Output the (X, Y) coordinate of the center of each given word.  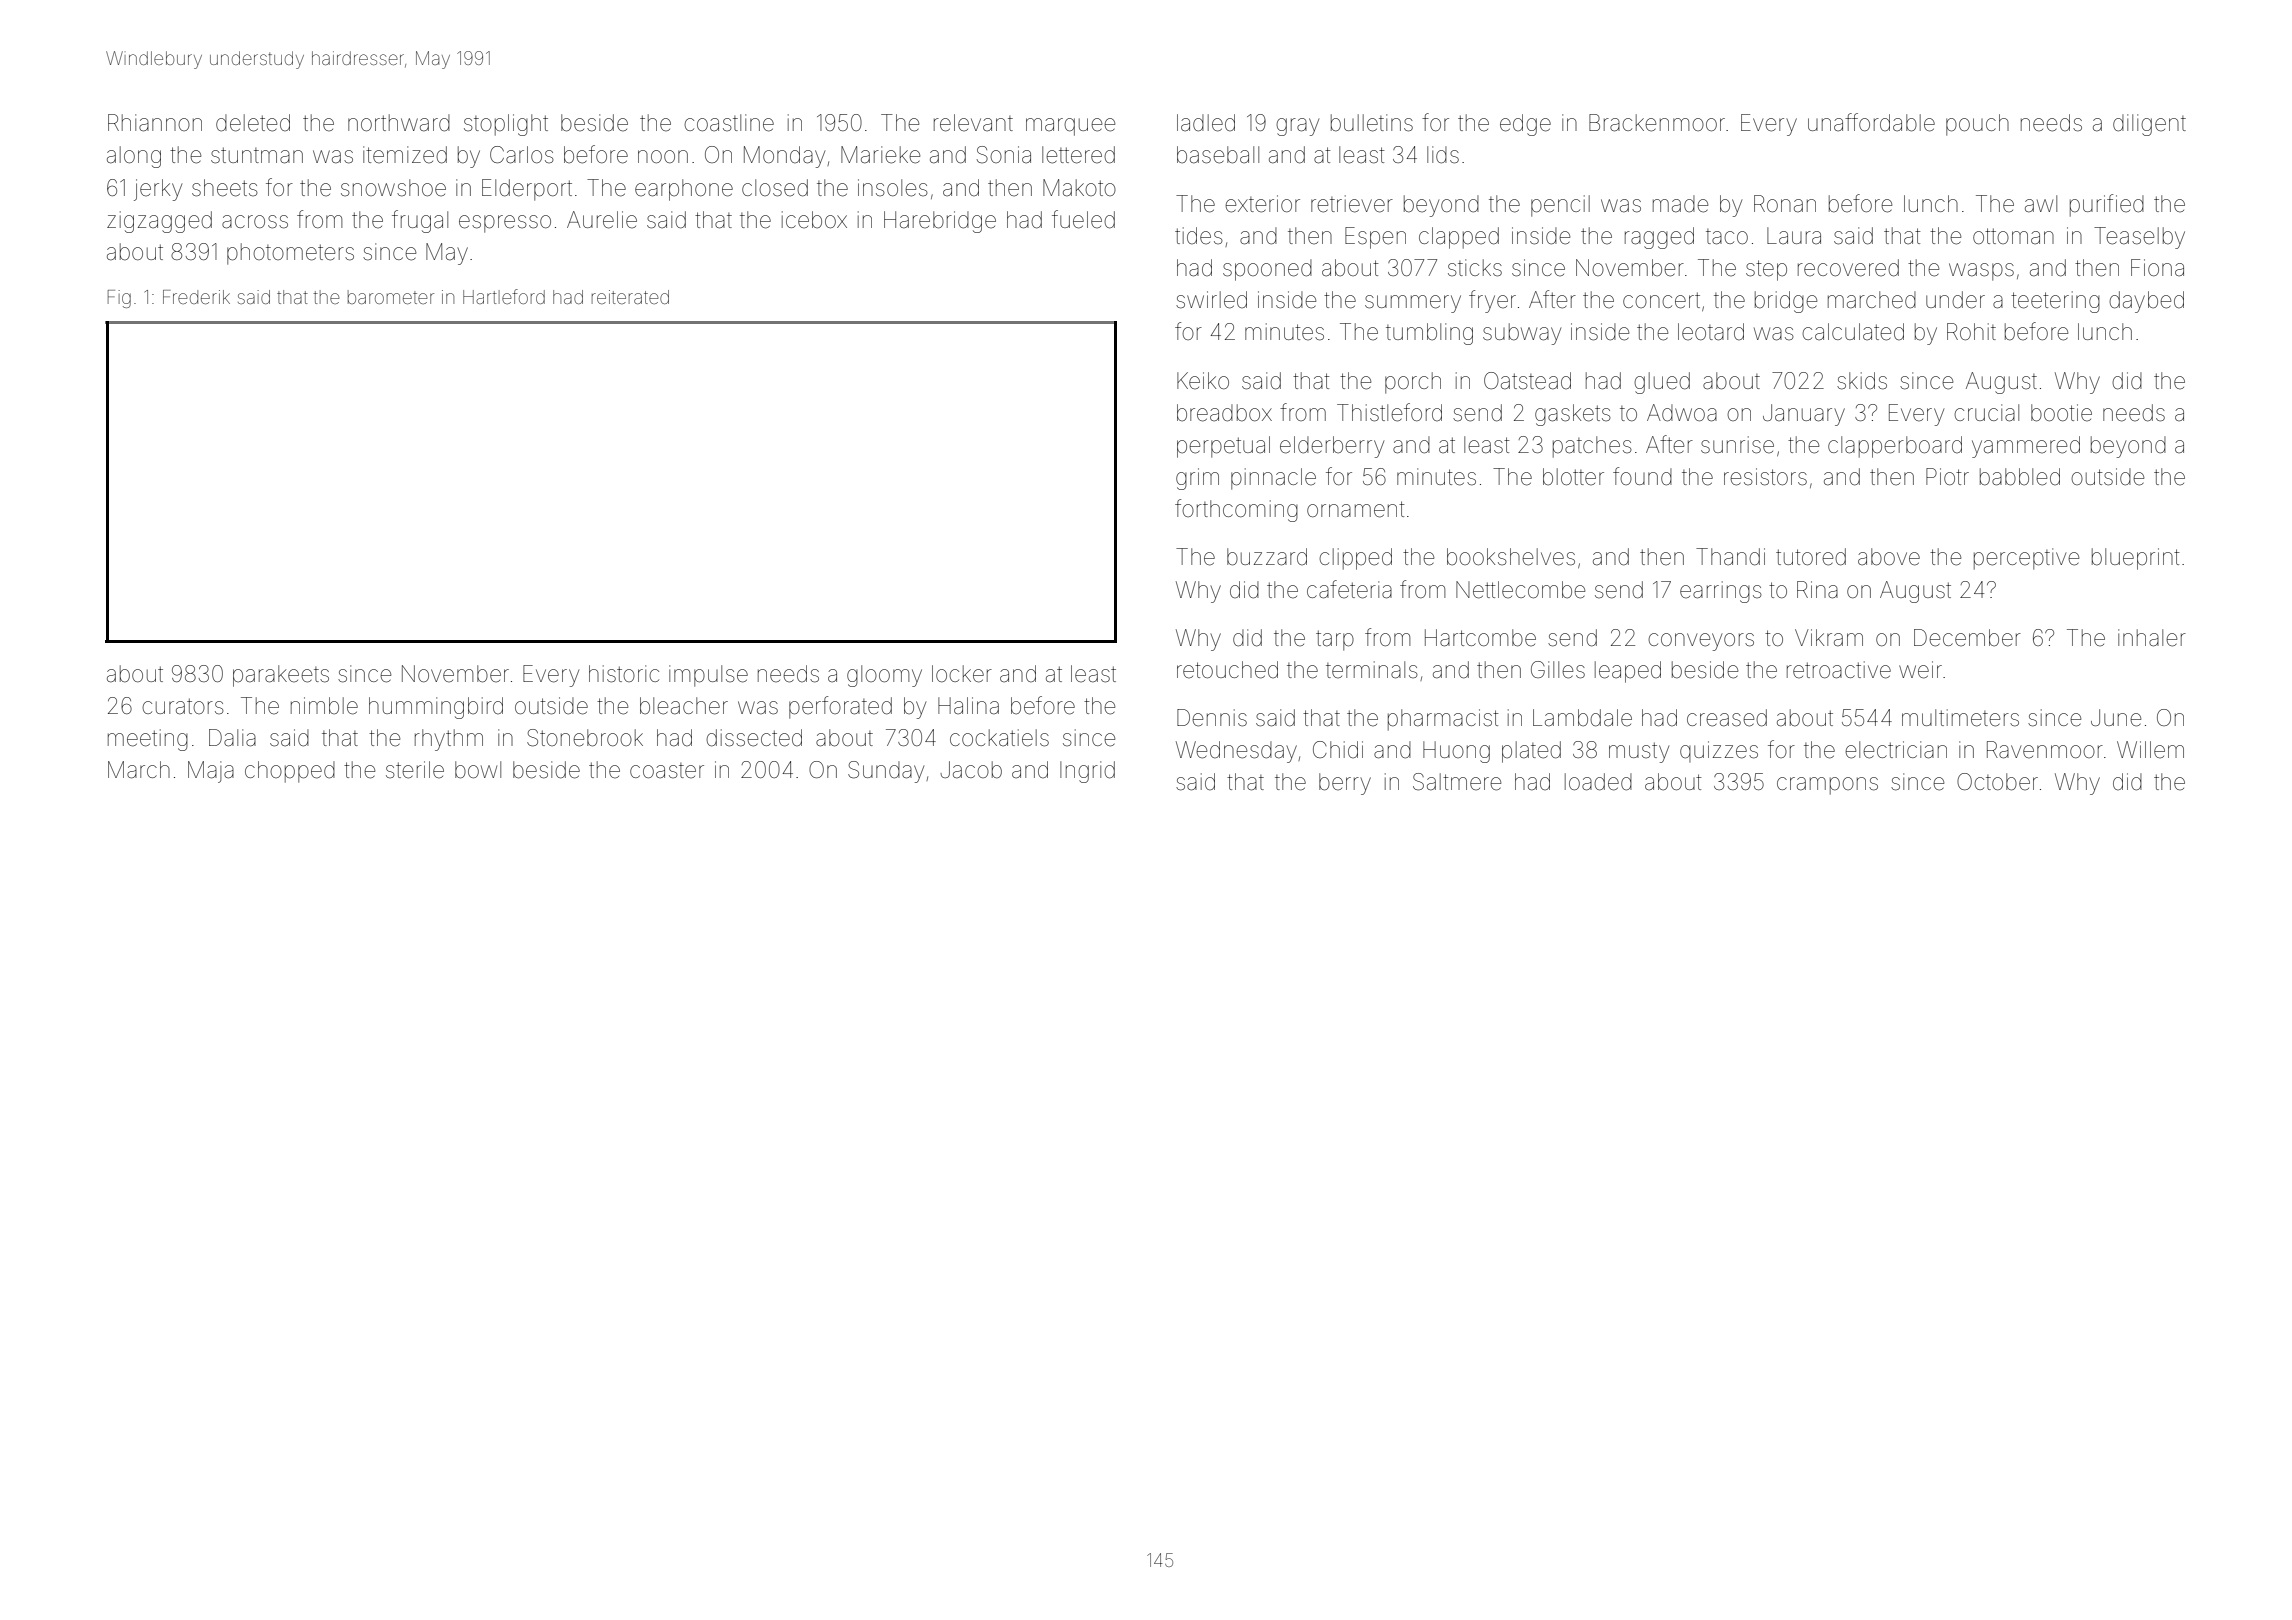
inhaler (2152, 638)
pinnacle (1273, 479)
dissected (754, 738)
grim (1197, 479)
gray (1297, 127)
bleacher (684, 706)
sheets (225, 188)
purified (2107, 205)
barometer (391, 297)
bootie (2061, 413)
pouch (1977, 125)
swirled (1211, 300)
